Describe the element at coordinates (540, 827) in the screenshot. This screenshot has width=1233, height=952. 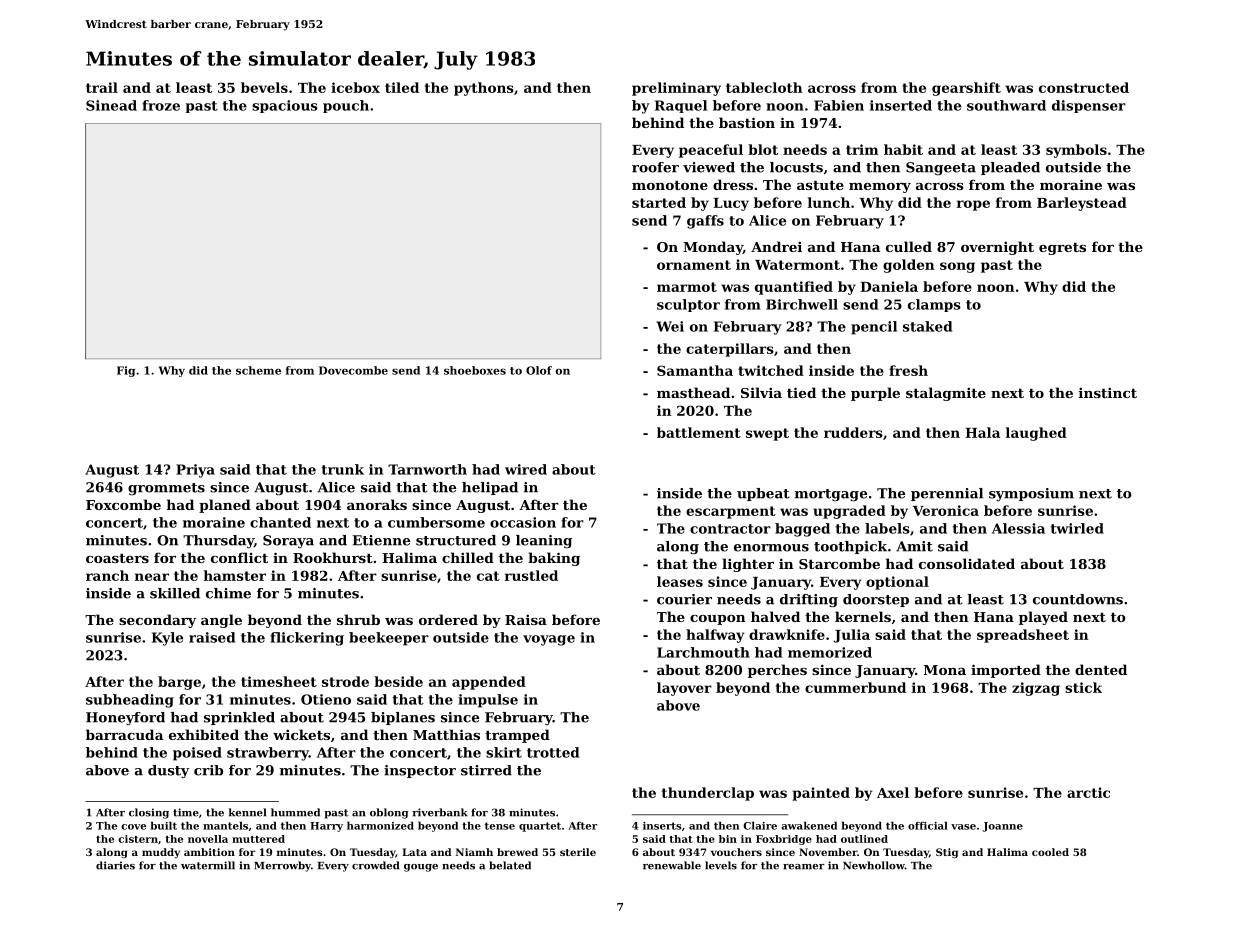
I see `quartet` at that location.
